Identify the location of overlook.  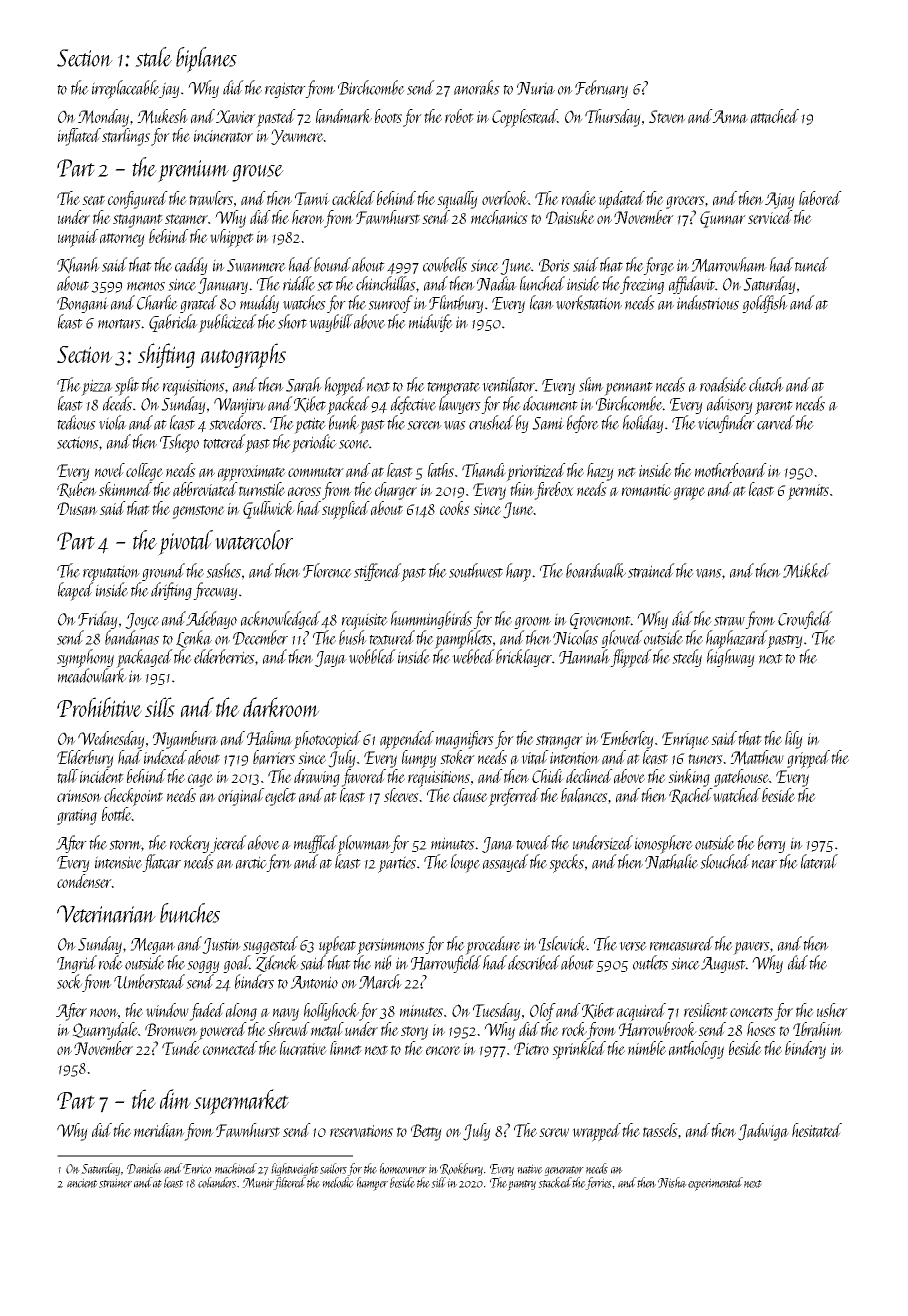
(505, 198).
